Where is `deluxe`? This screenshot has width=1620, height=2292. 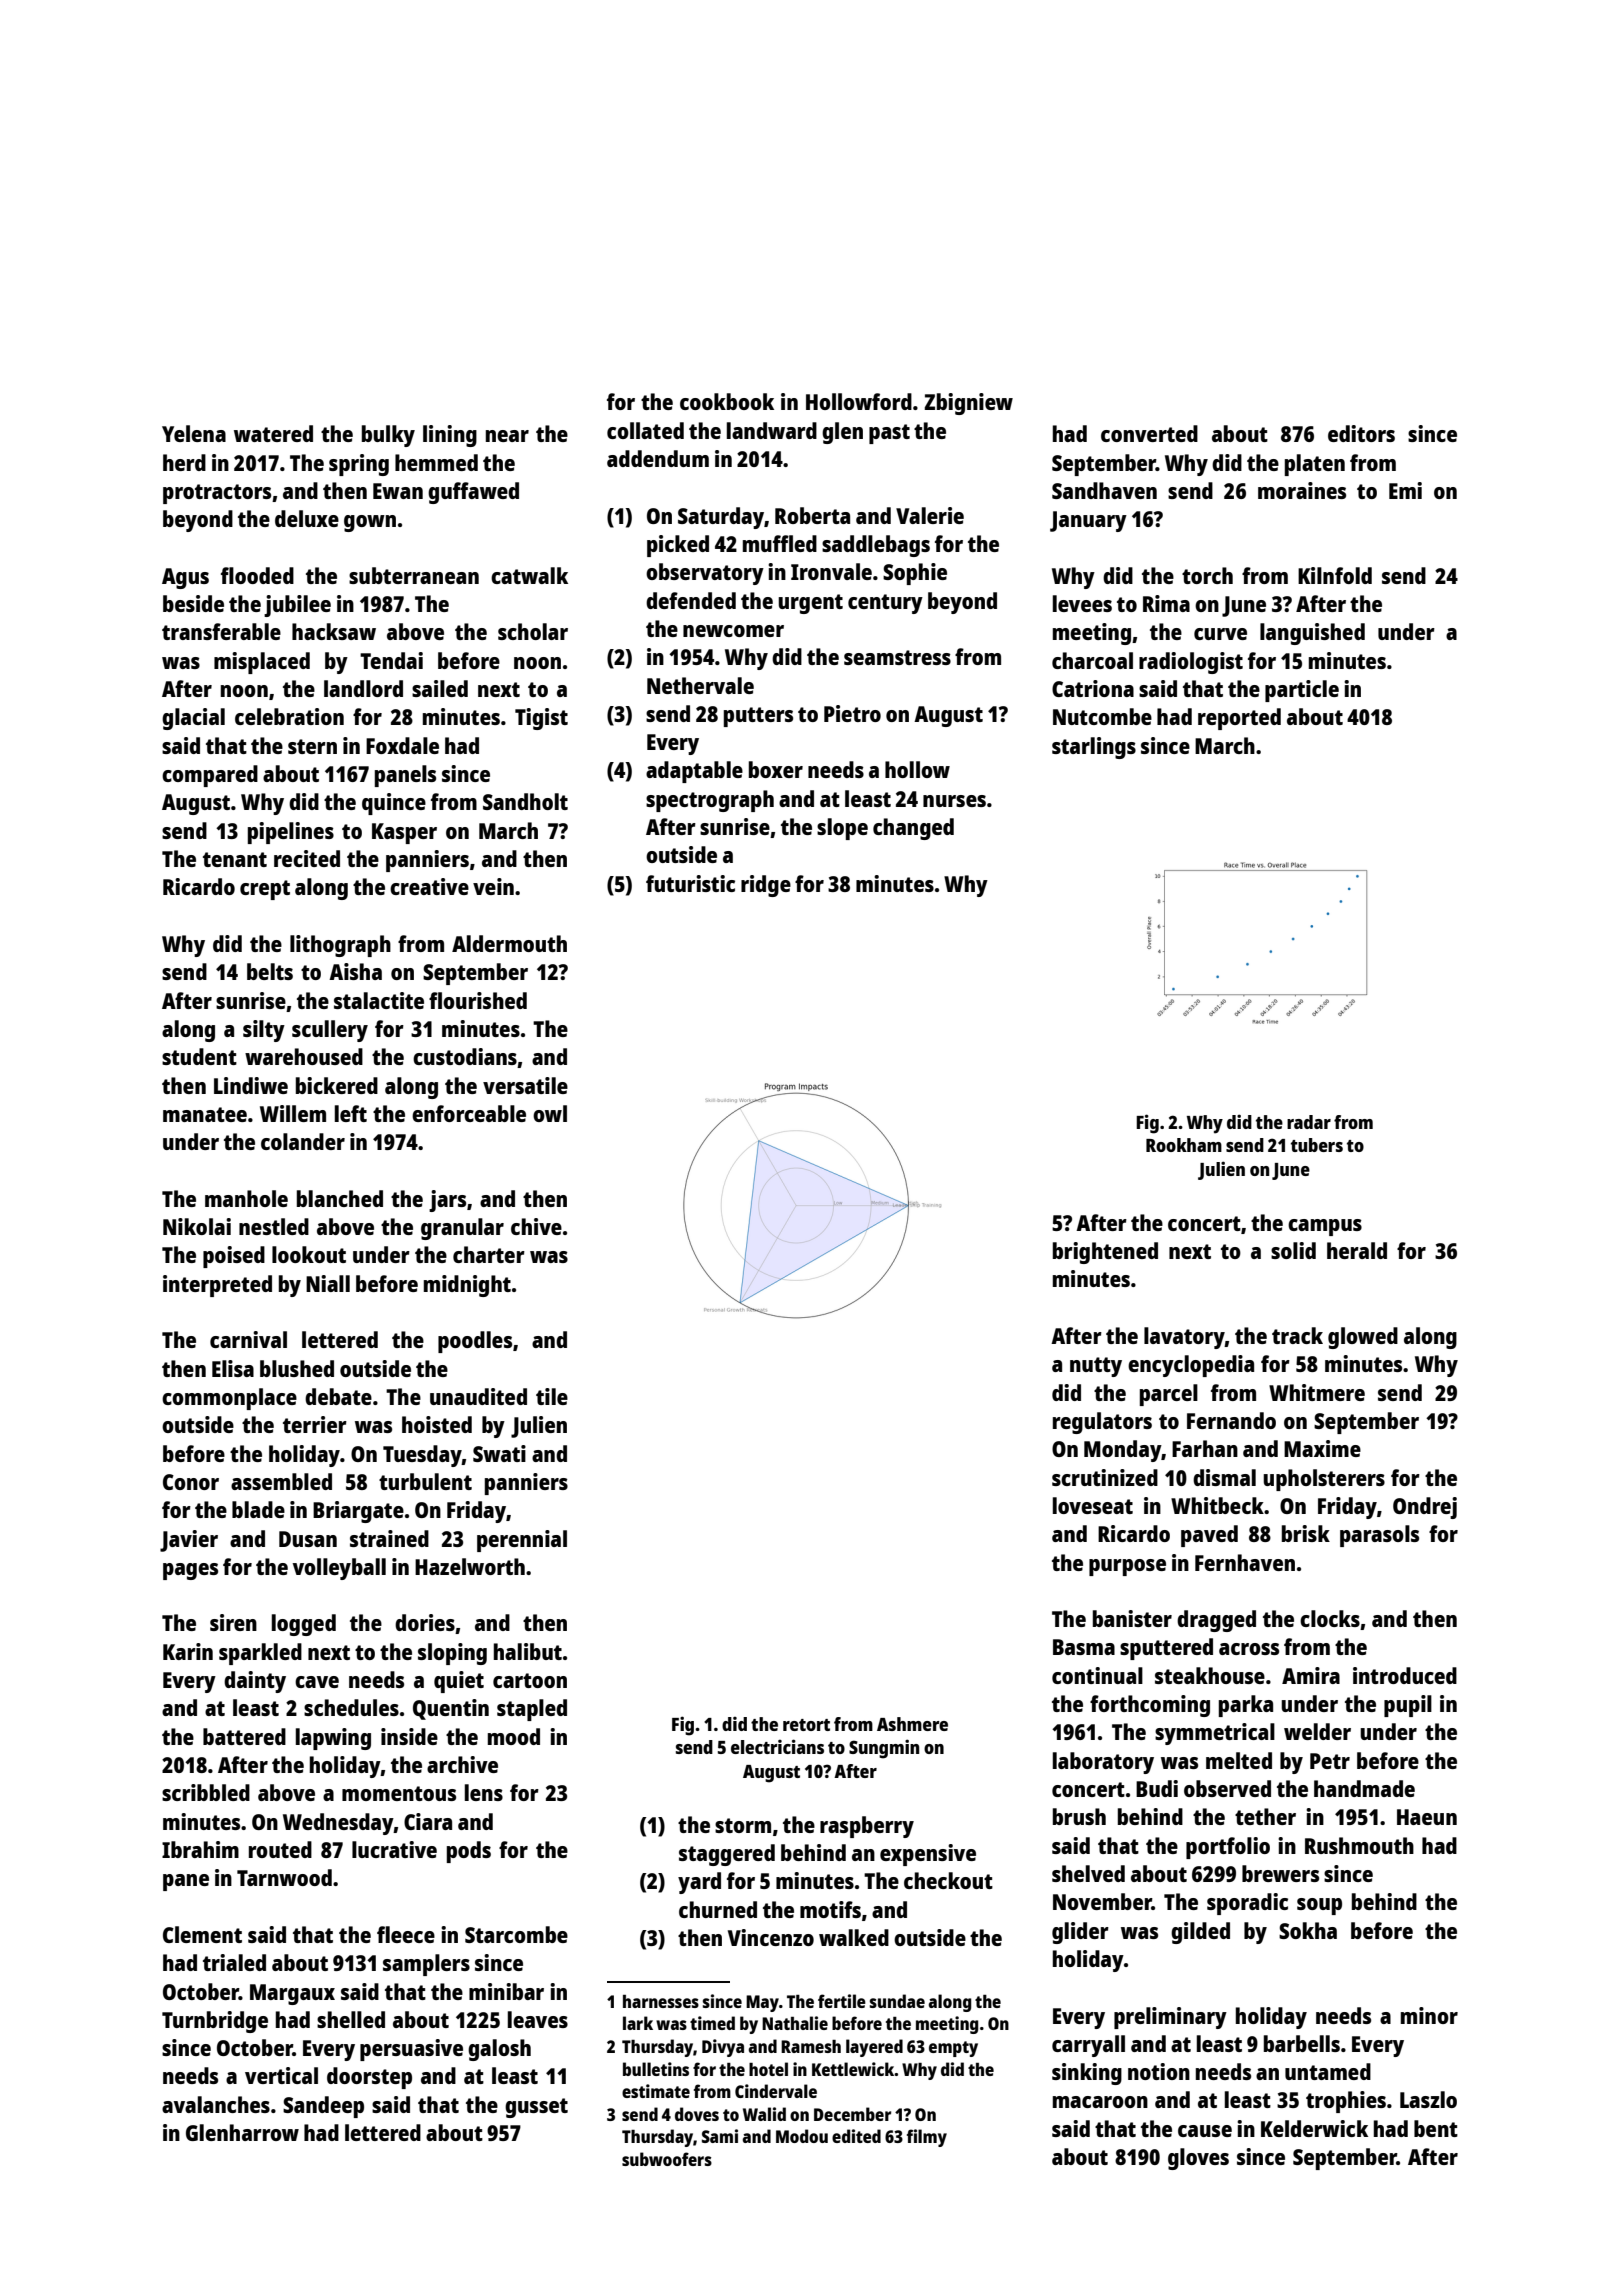 deluxe is located at coordinates (307, 518).
